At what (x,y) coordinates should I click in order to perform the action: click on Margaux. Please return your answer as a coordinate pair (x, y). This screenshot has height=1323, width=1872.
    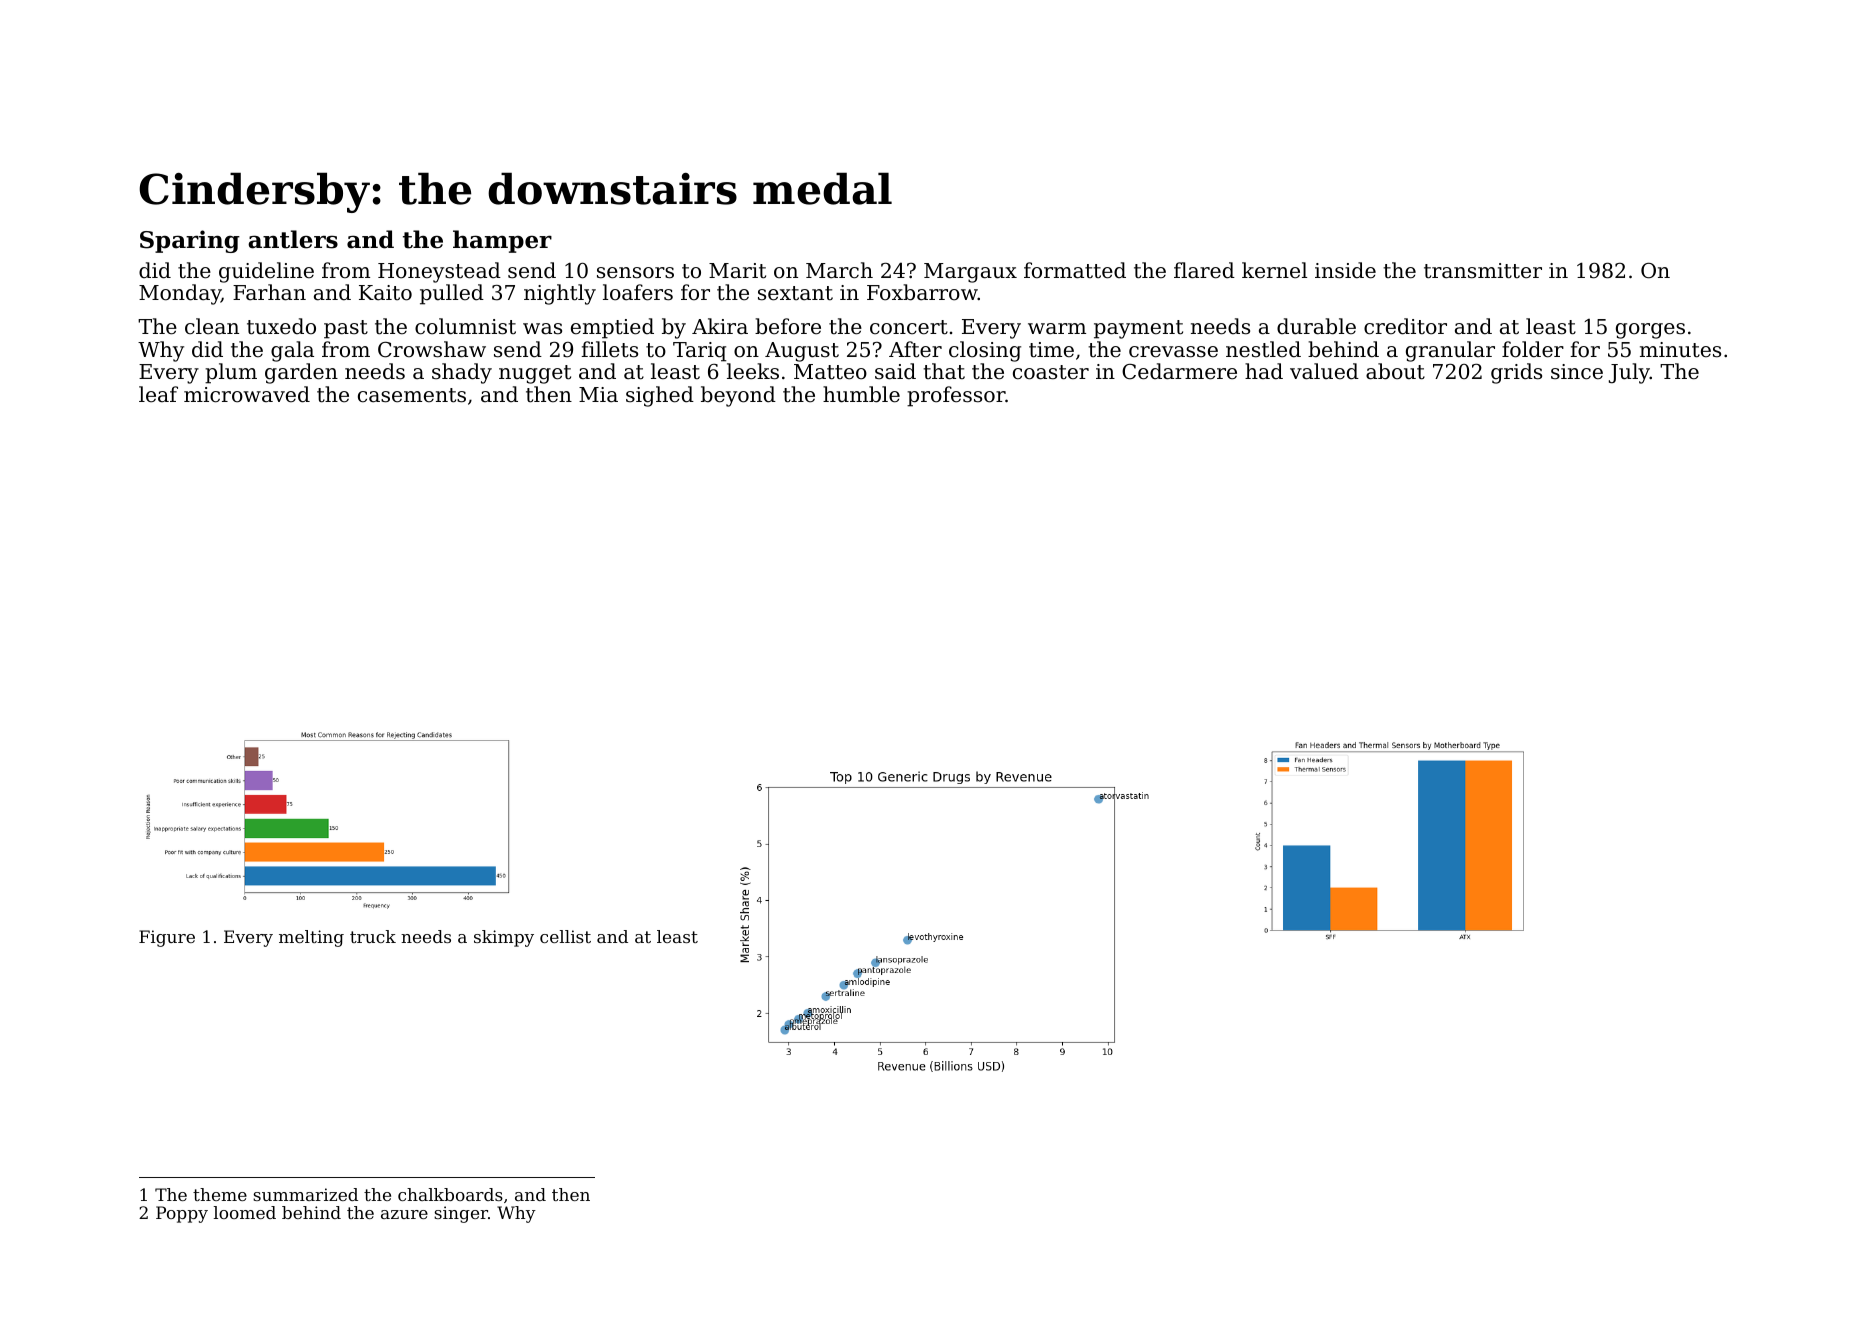
    Looking at the image, I should click on (970, 273).
